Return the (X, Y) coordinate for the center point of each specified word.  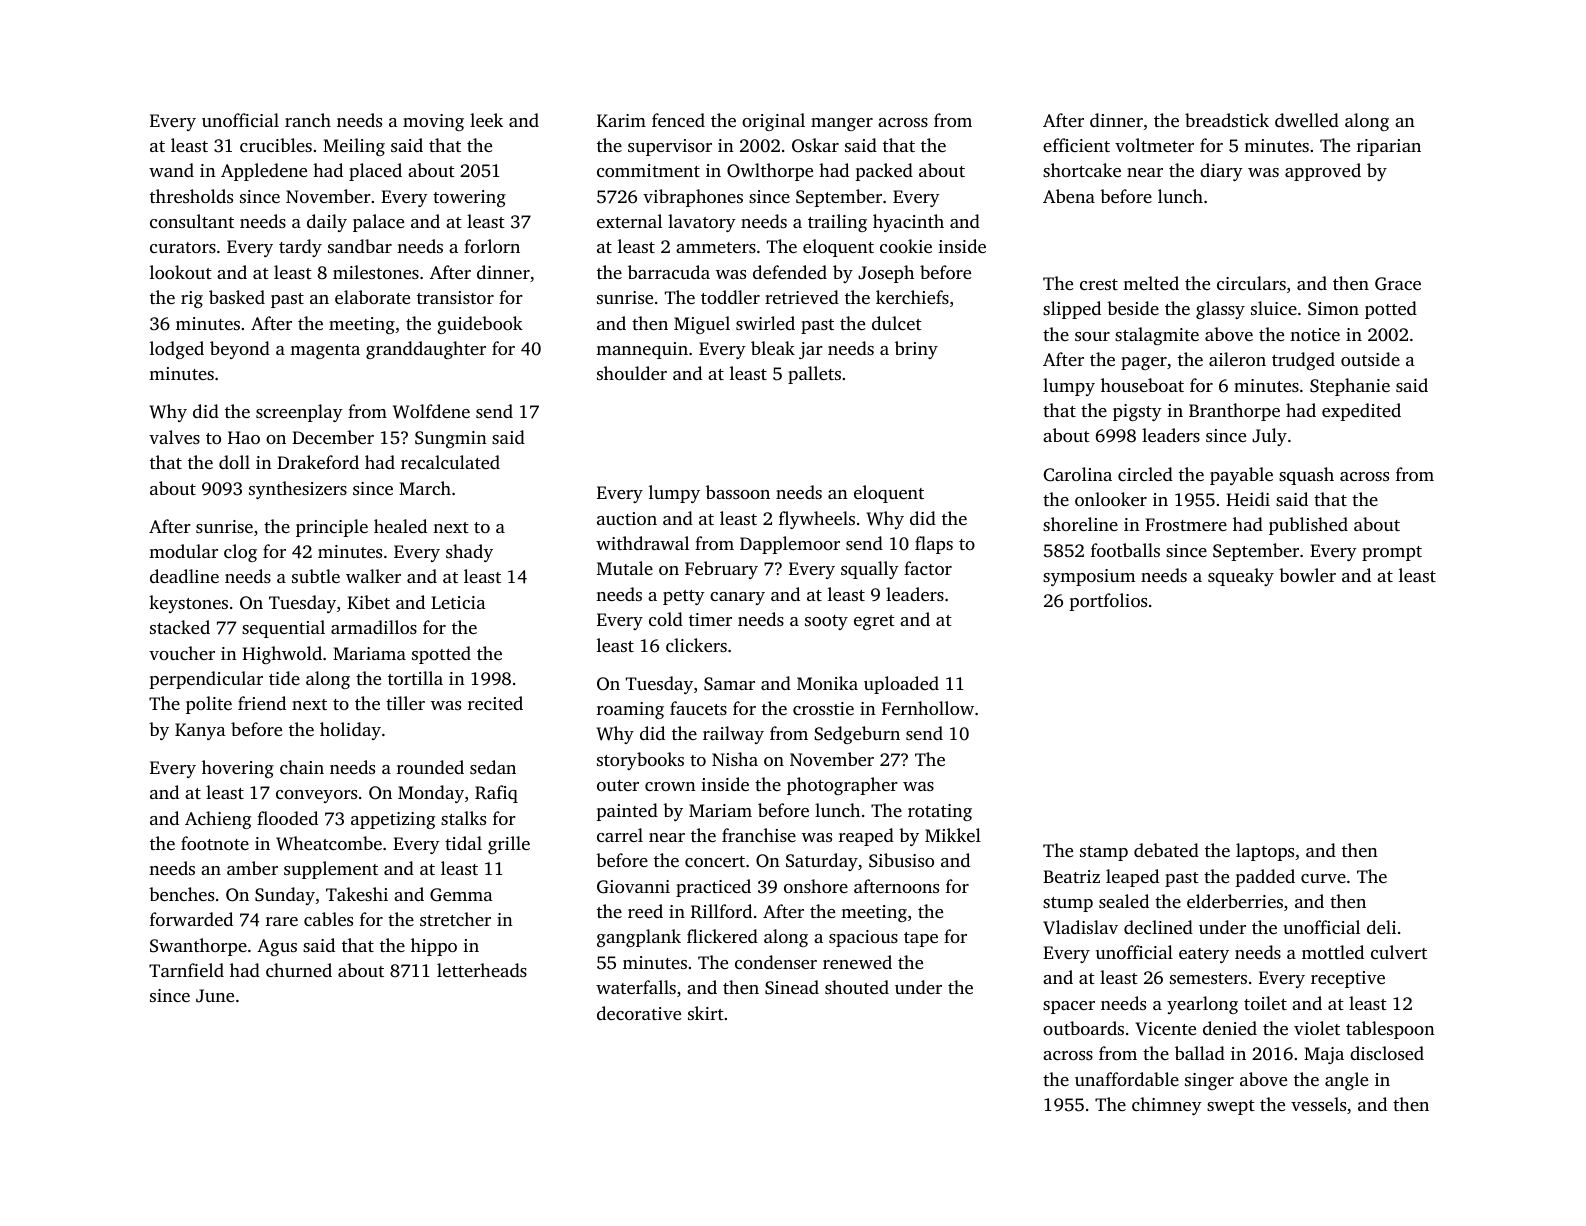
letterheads (482, 970)
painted (627, 812)
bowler (1307, 575)
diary (1221, 172)
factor (928, 568)
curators (183, 247)
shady (469, 553)
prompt (1392, 553)
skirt (706, 1013)
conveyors (316, 796)
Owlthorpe (770, 172)
